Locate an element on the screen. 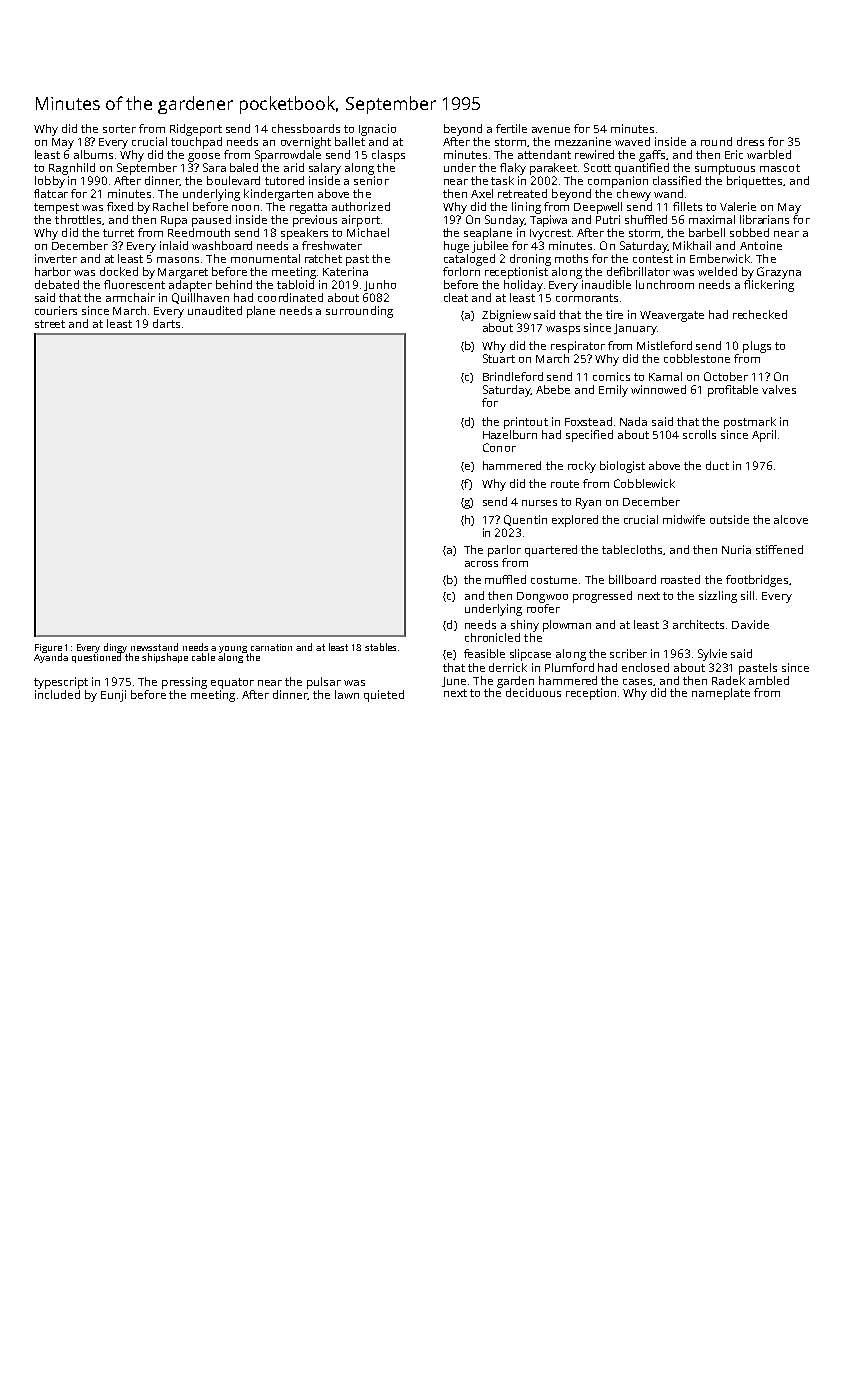 The height and width of the screenshot is (1400, 849). Conor is located at coordinates (499, 447).
